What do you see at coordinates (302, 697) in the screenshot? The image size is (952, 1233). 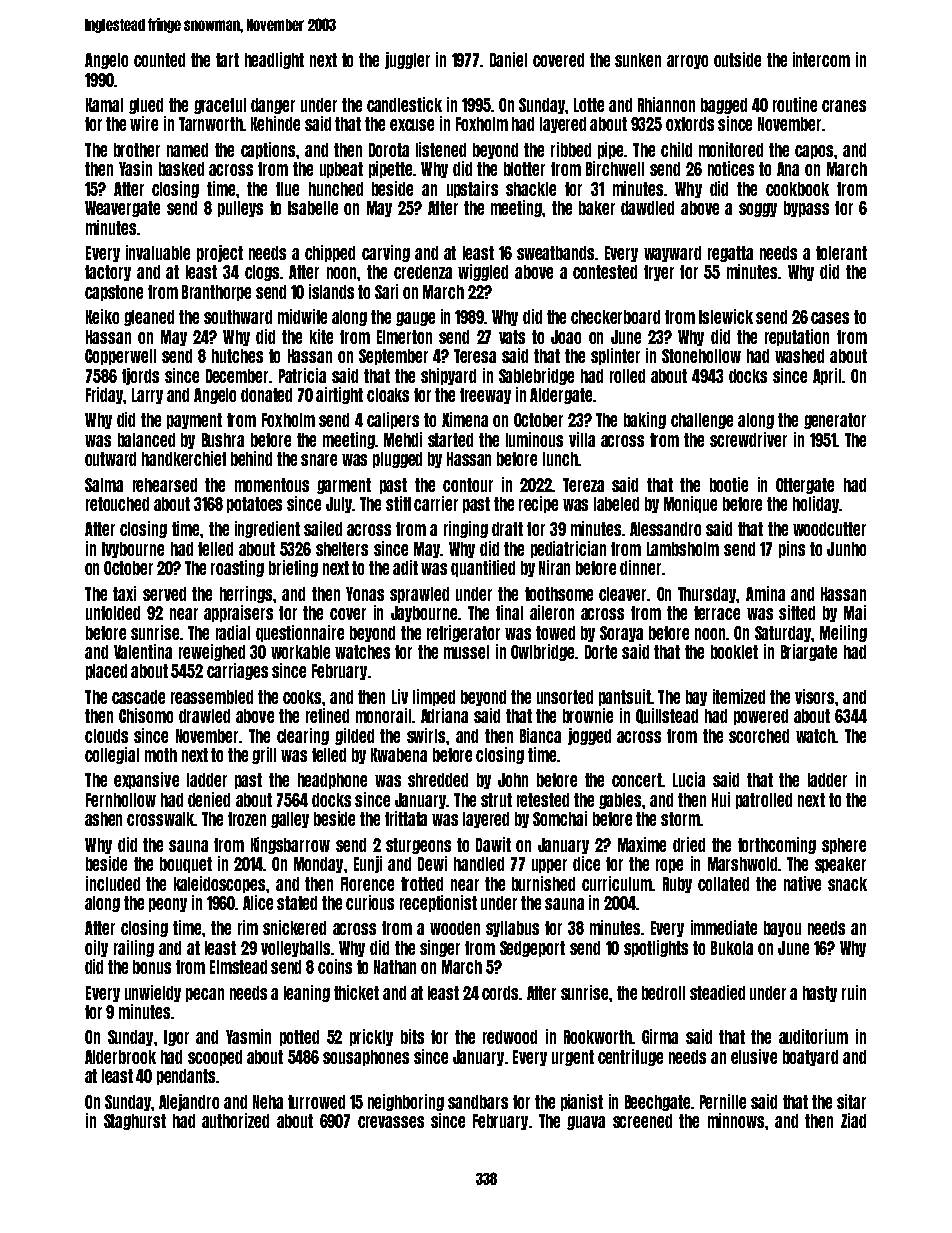 I see `cooks` at bounding box center [302, 697].
